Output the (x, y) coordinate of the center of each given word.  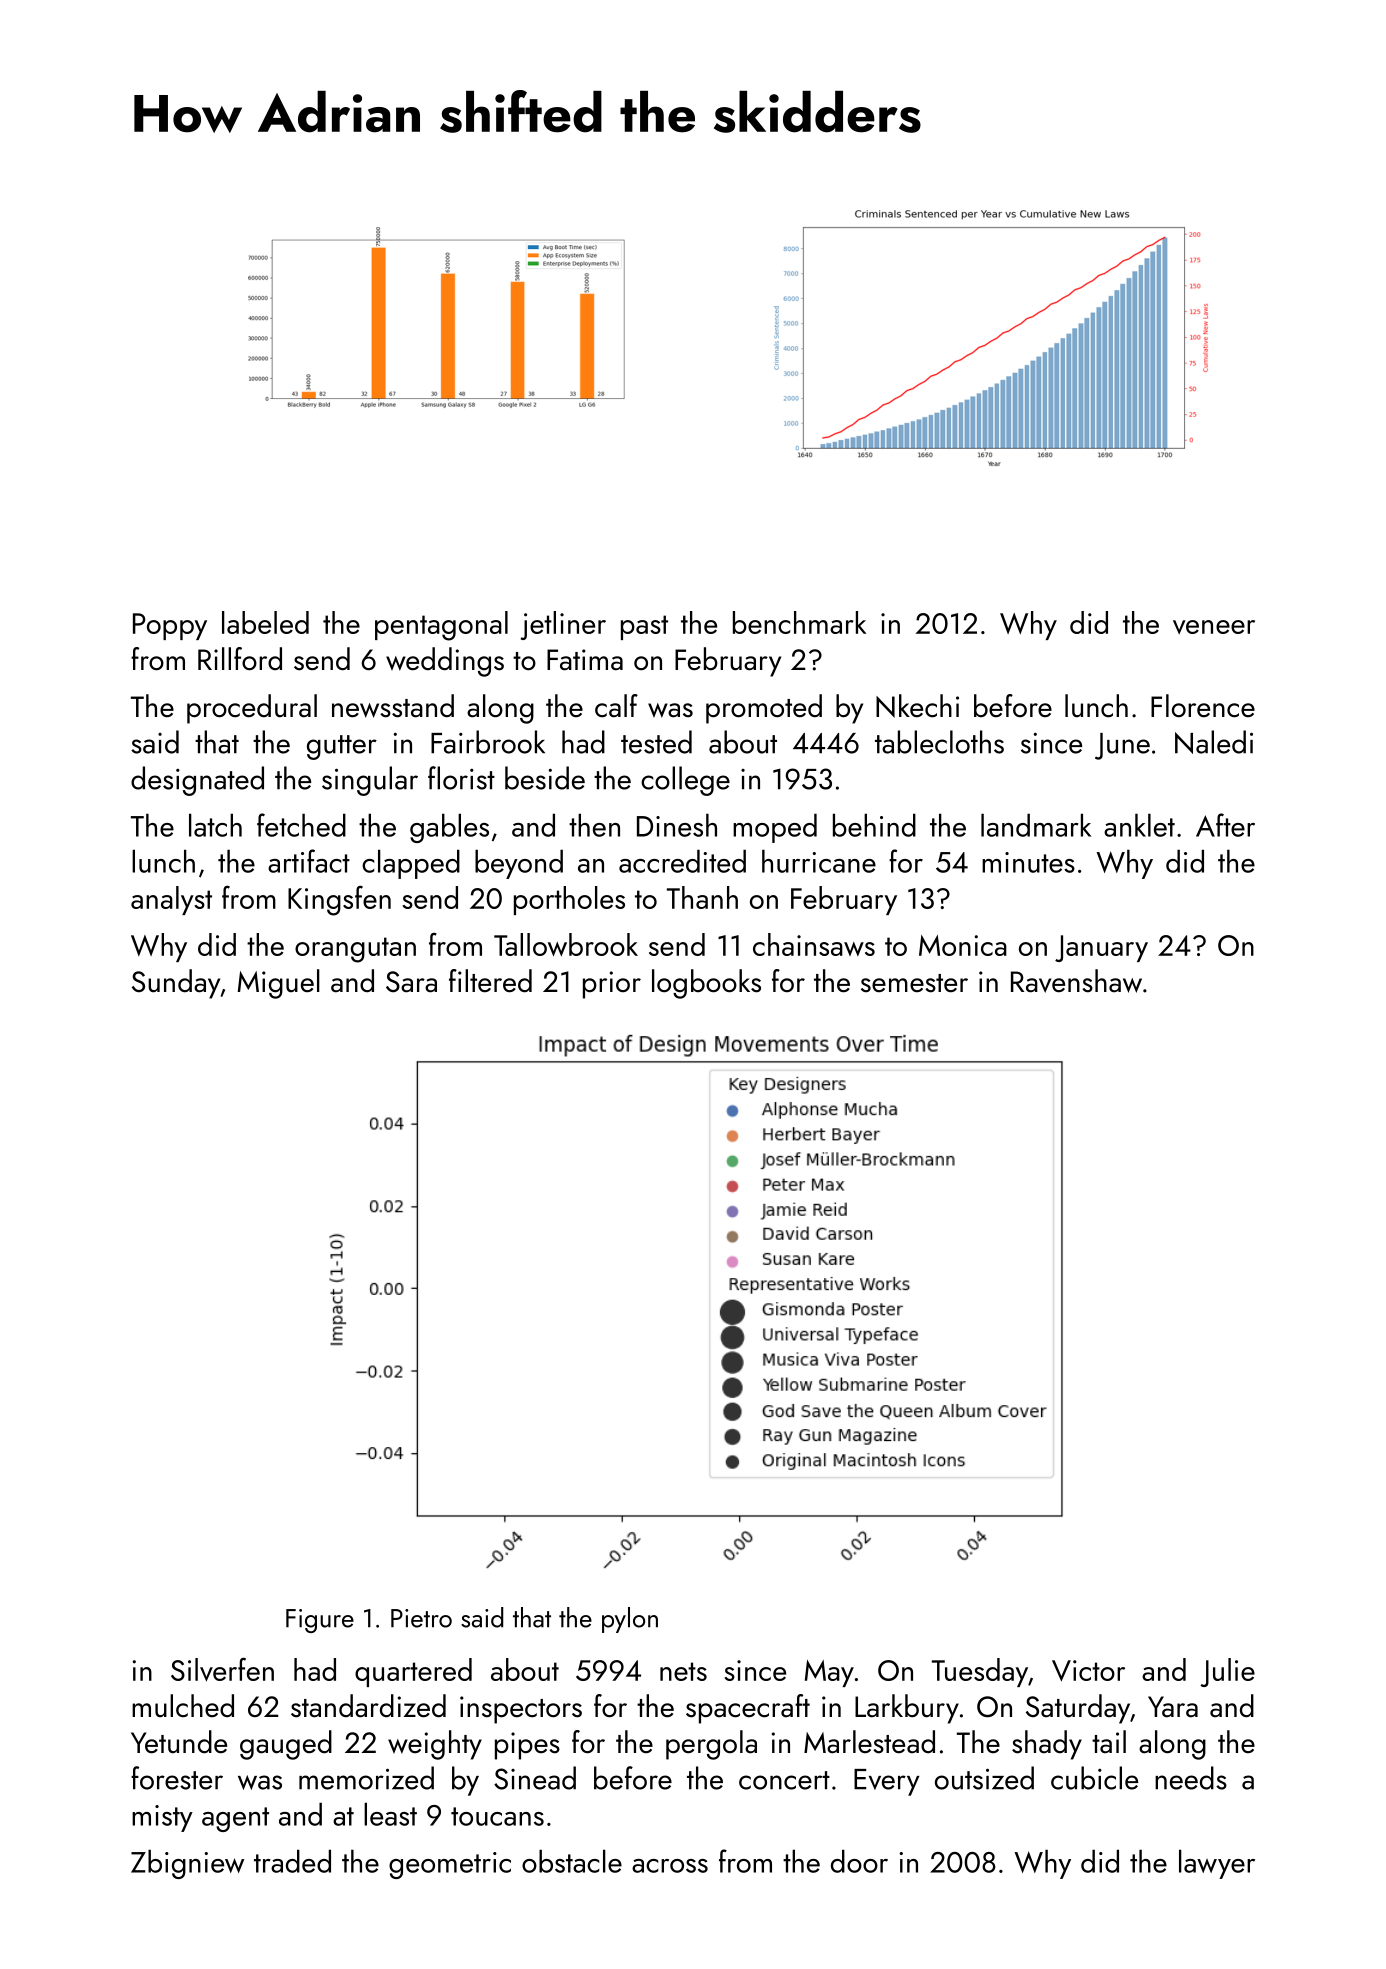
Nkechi (917, 706)
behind (874, 825)
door (859, 1861)
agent (235, 1819)
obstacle (572, 1861)
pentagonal (441, 626)
